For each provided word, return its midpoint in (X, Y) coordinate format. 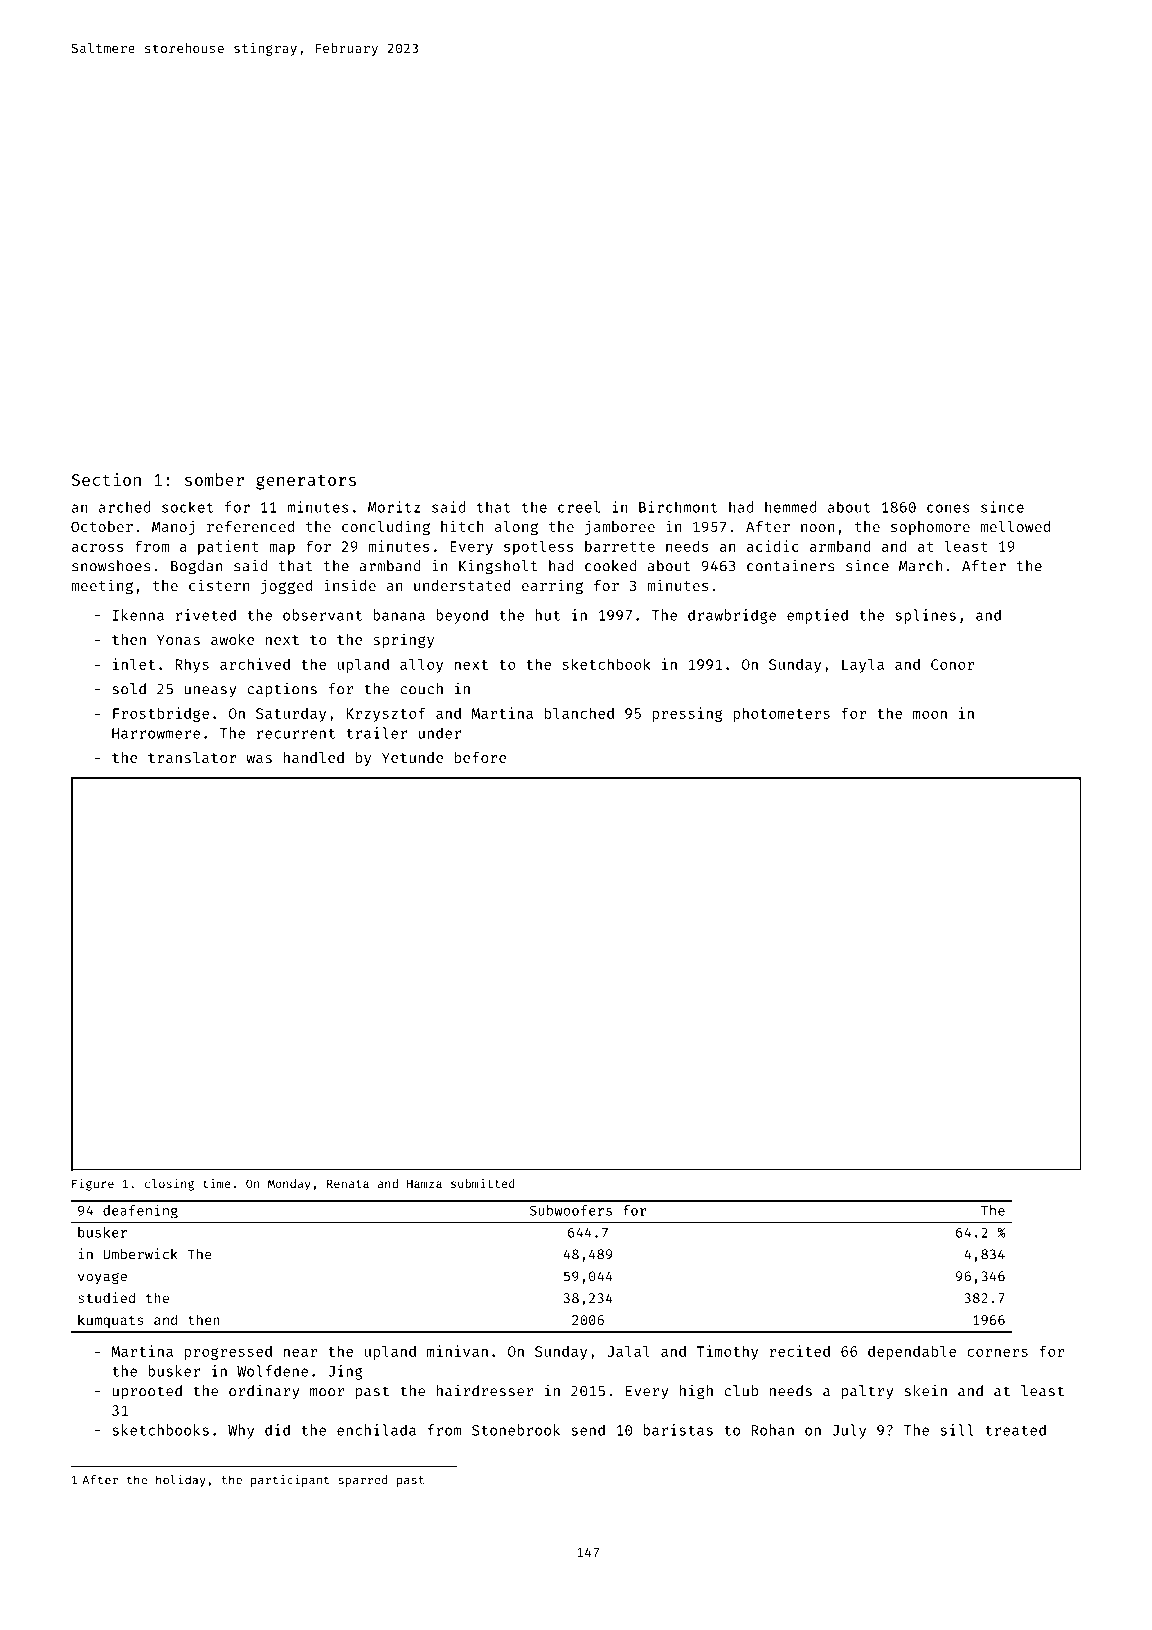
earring (552, 586)
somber (214, 479)
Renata (348, 1183)
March (921, 566)
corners (997, 1352)
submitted (483, 1183)
